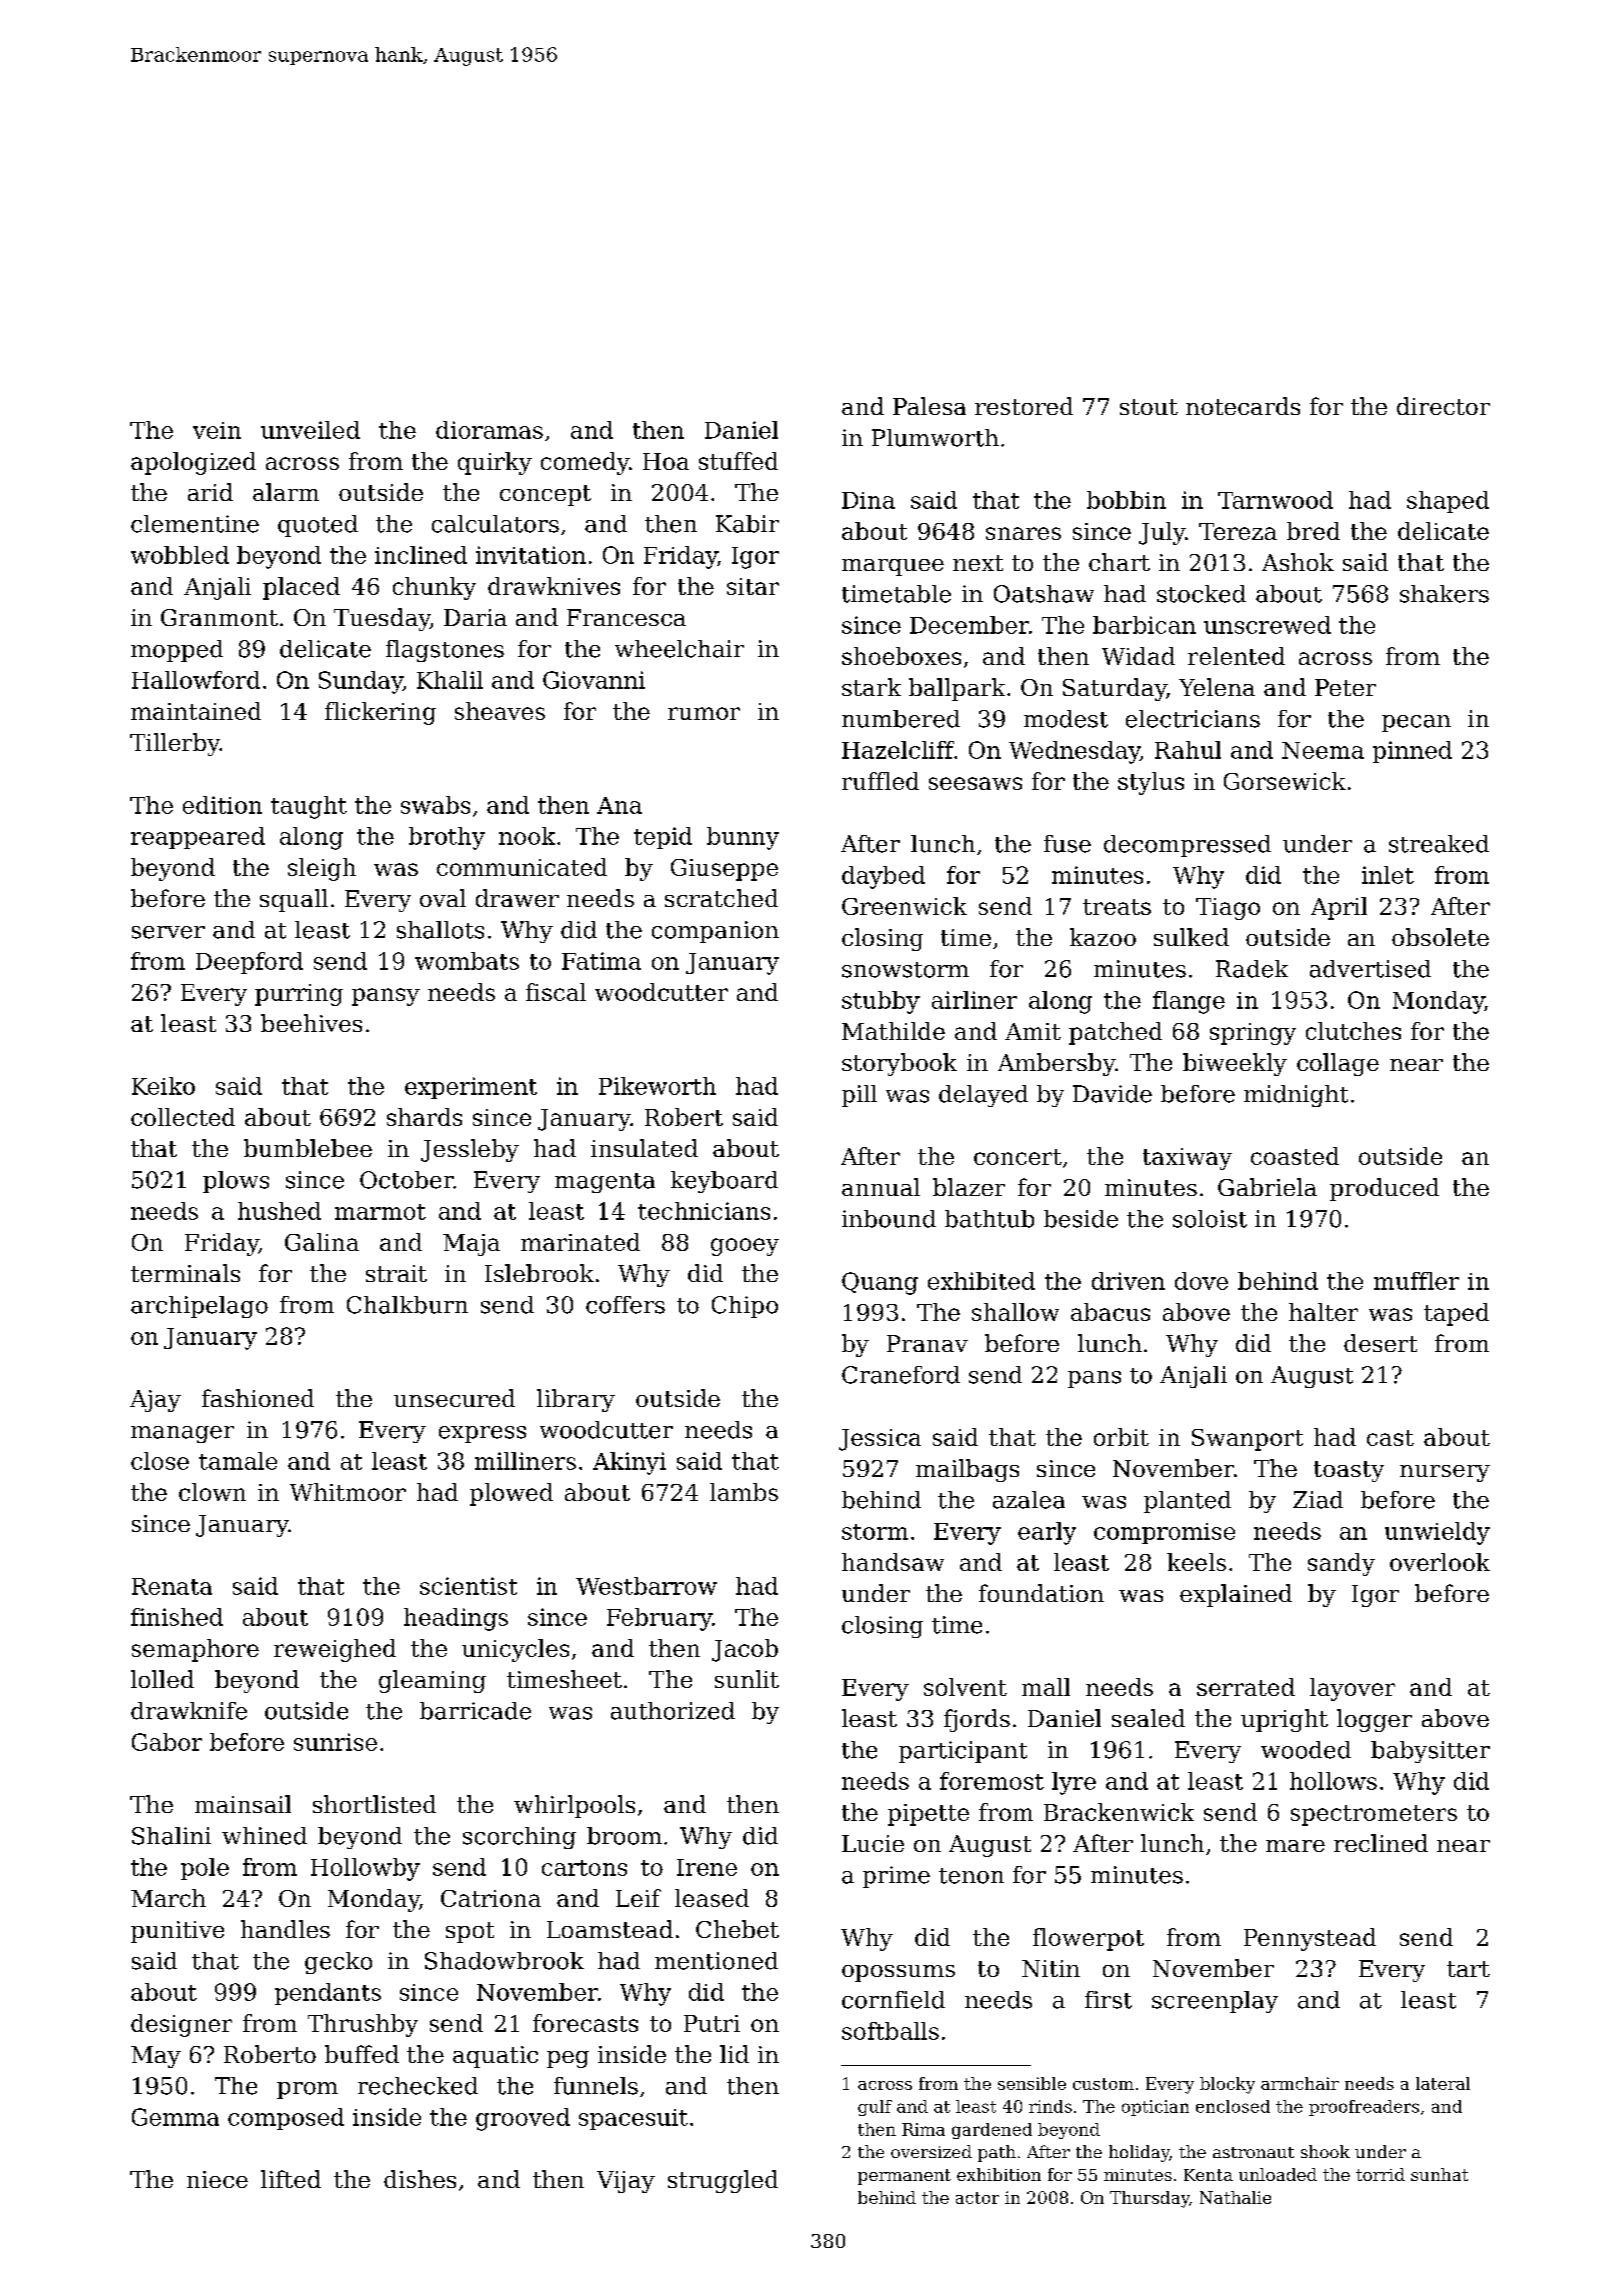 Image resolution: width=1620 pixels, height=2292 pixels. What do you see at coordinates (291, 2179) in the screenshot?
I see `lifted` at bounding box center [291, 2179].
